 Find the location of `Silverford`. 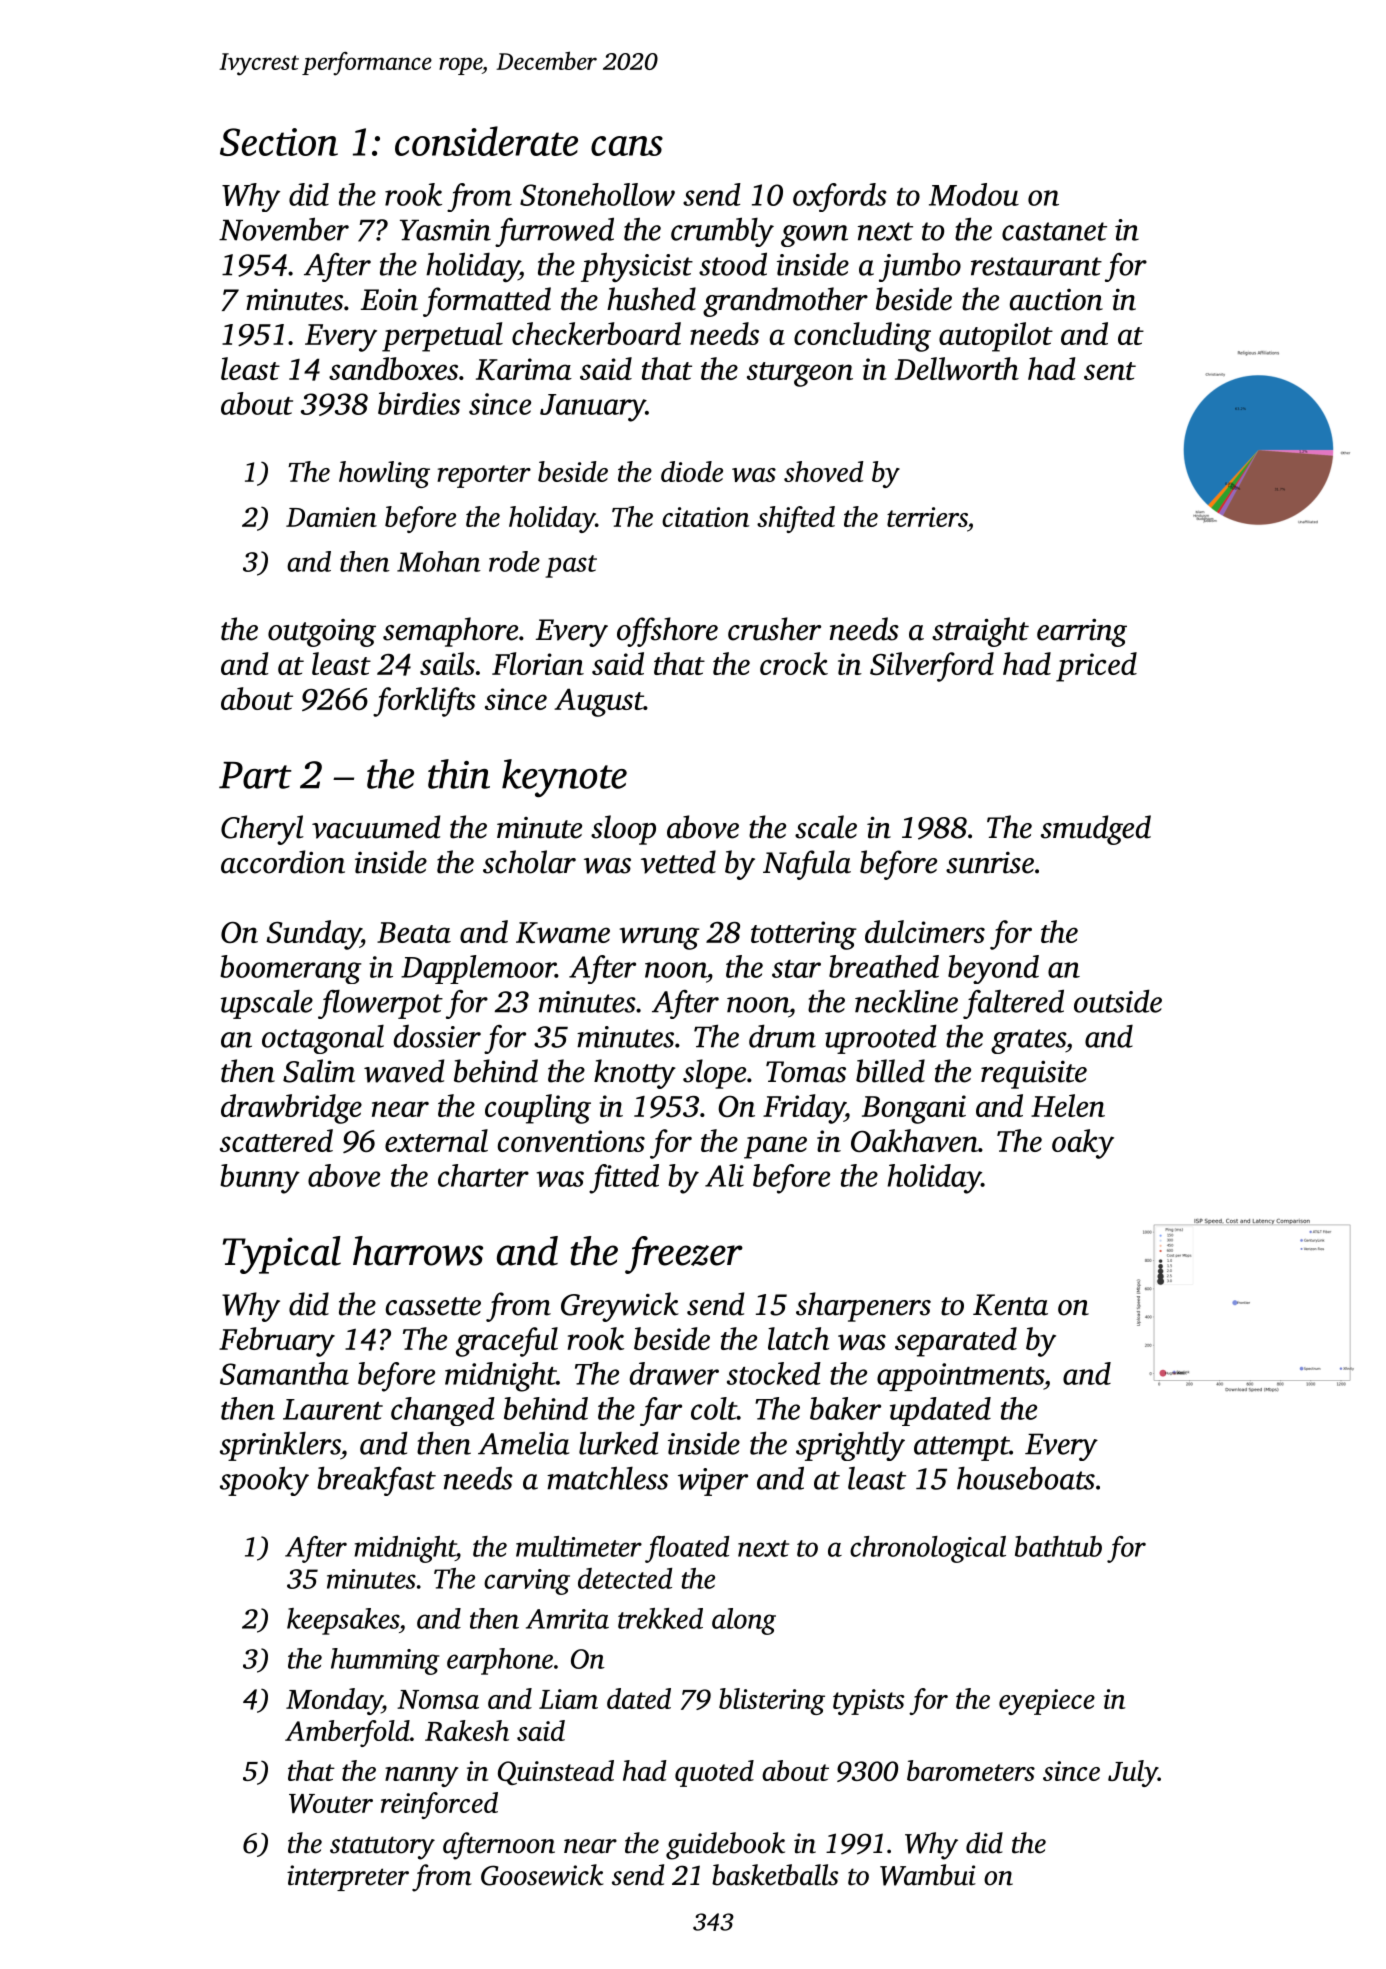

Silverford is located at coordinates (932, 667).
